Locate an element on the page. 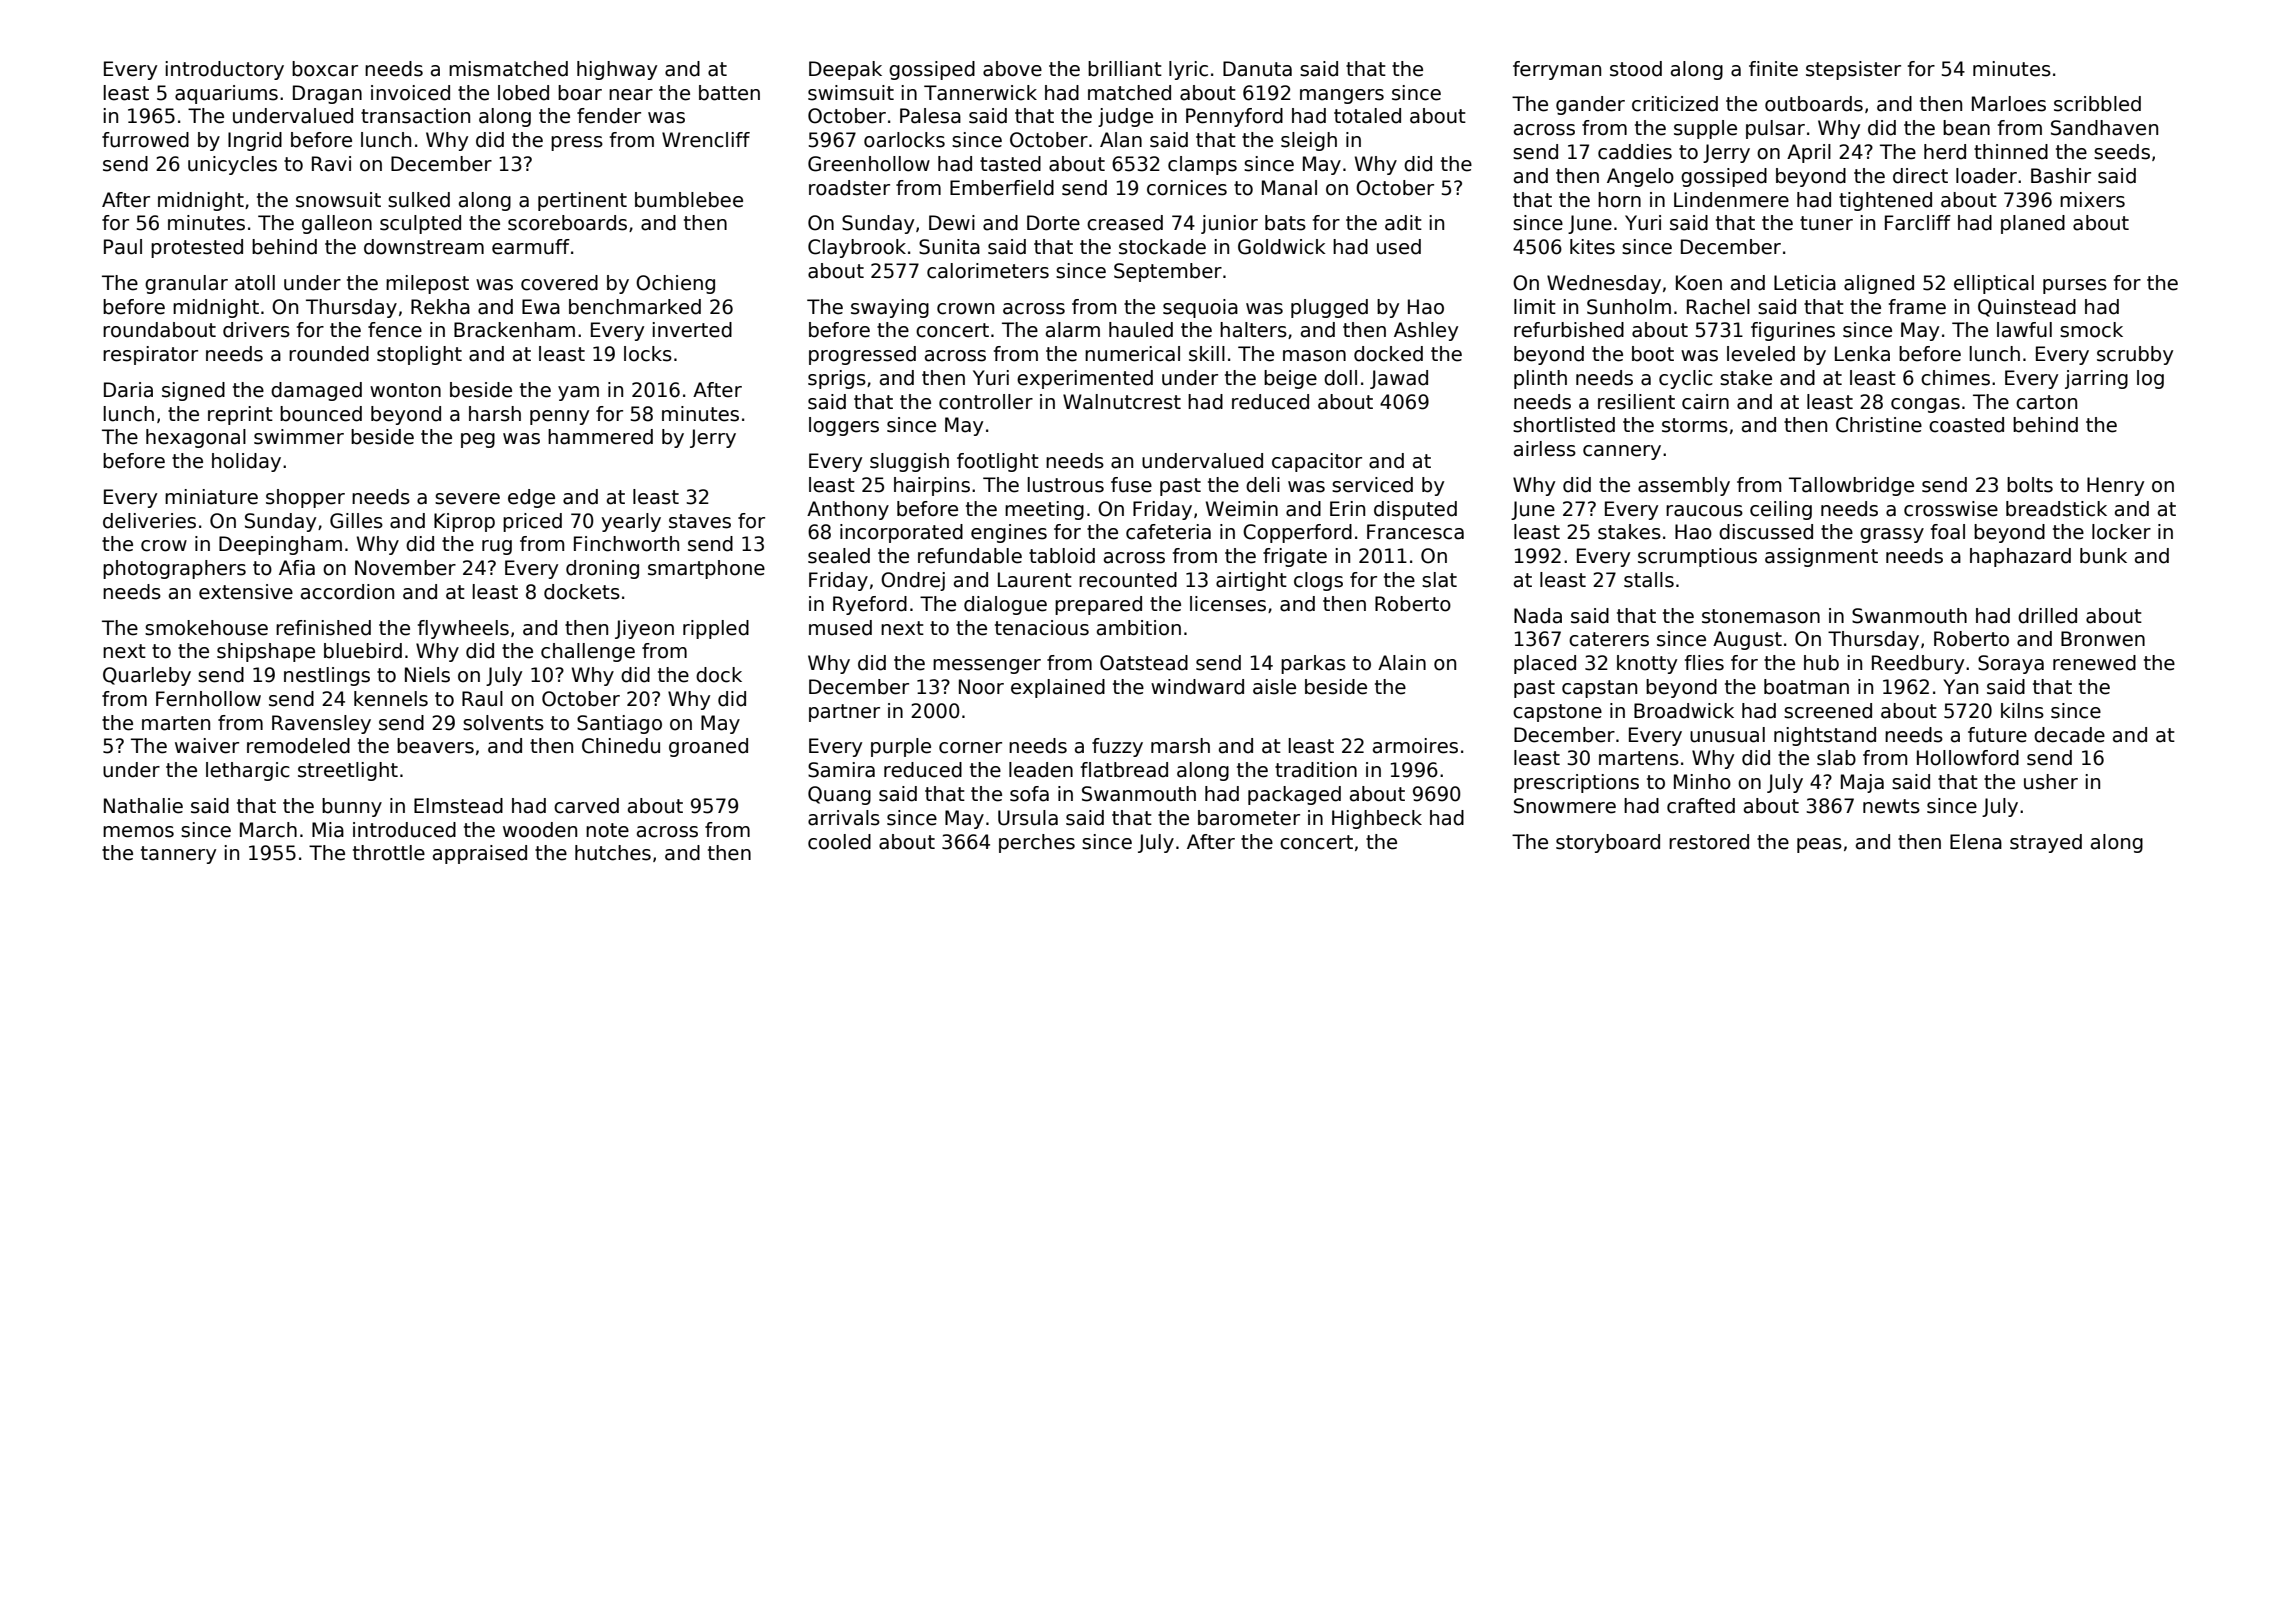 This page has width=2282, height=1614. Bashir is located at coordinates (2061, 176).
